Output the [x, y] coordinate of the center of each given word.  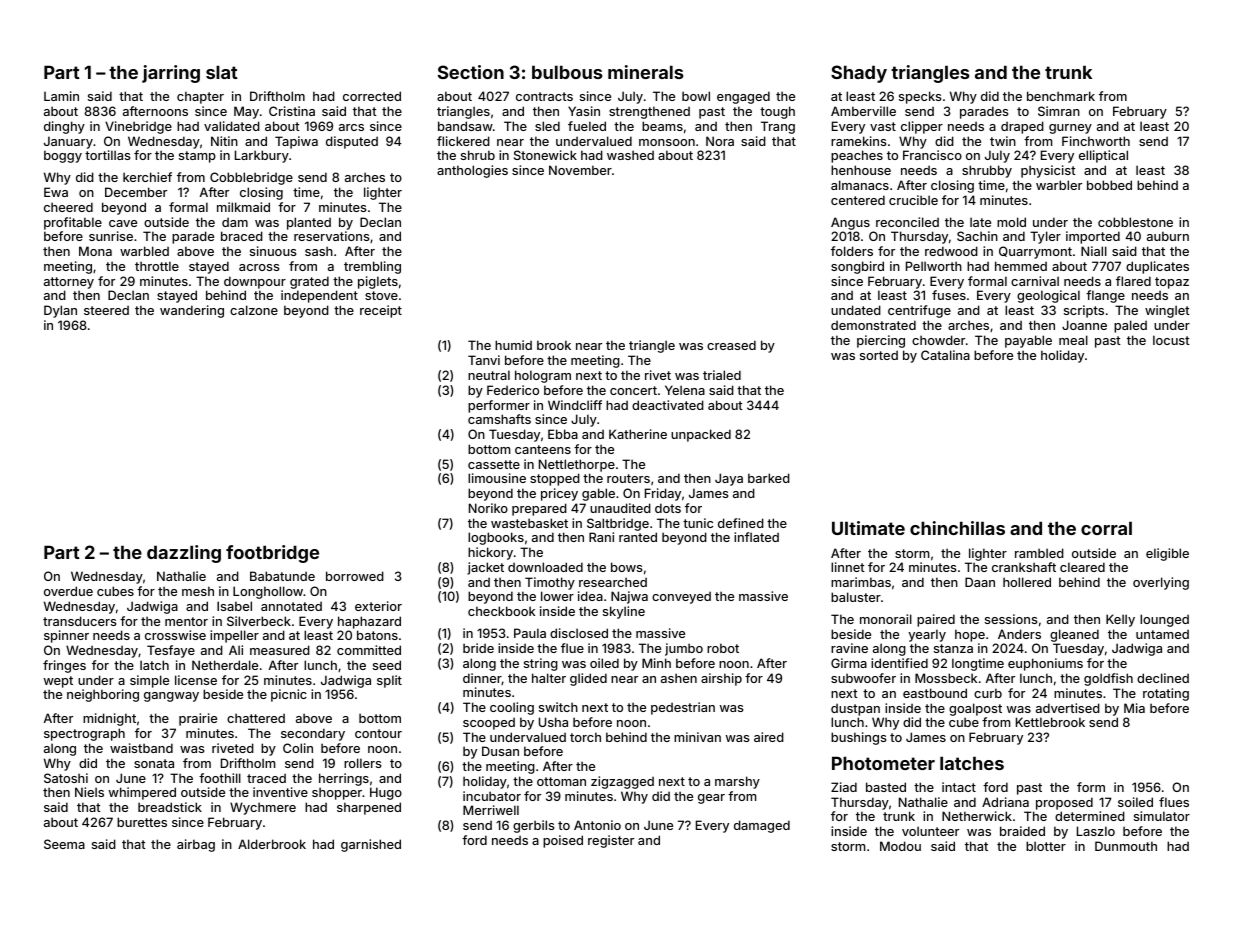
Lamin [61, 96]
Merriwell [491, 810]
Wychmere [263, 808]
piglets [378, 282]
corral [1106, 528]
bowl [696, 96]
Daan [980, 582]
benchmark [1061, 96]
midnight [109, 719]
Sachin [977, 236]
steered [106, 310]
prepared [539, 509]
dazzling [184, 554]
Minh [656, 663]
